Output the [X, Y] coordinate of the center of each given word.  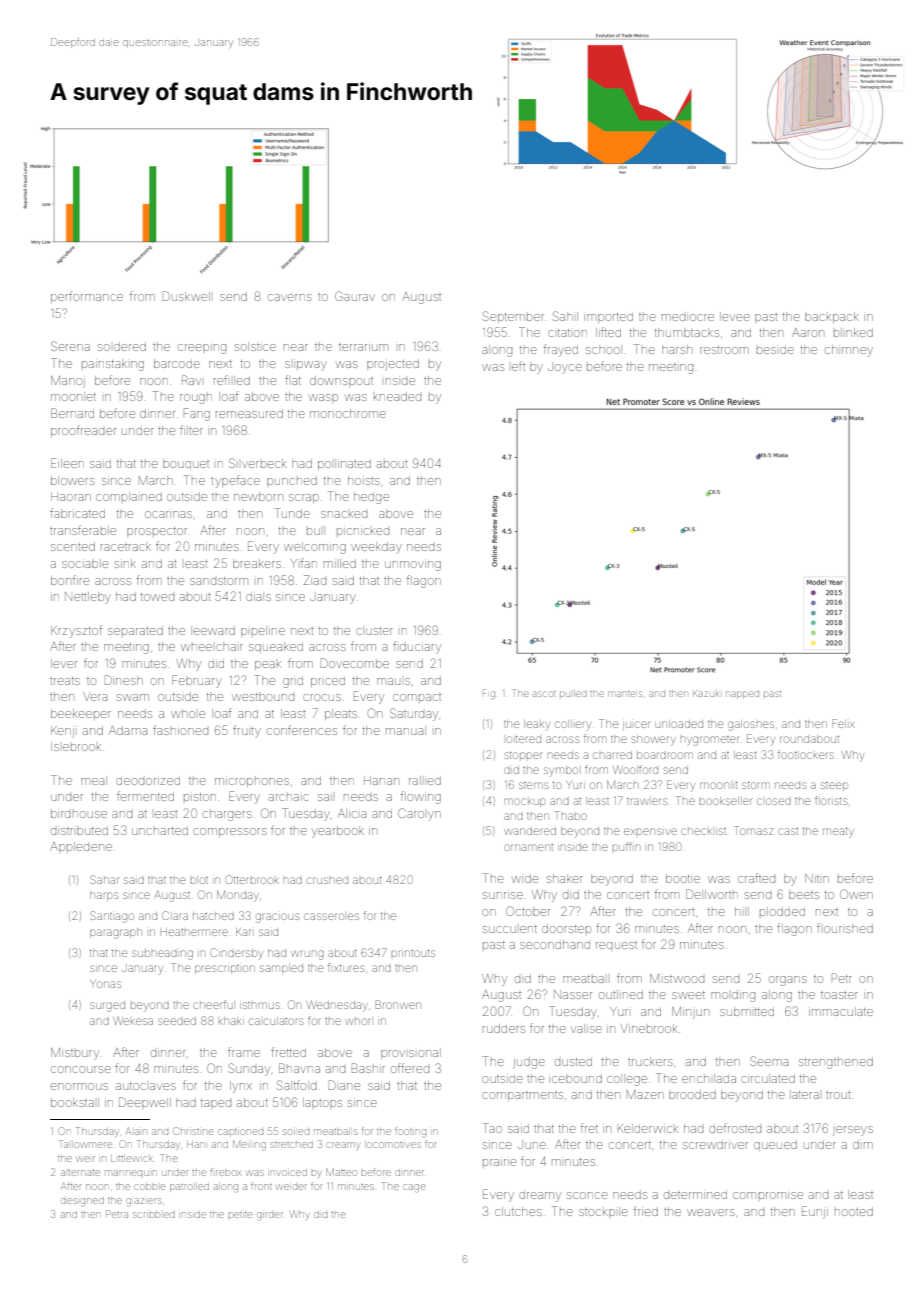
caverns [290, 297]
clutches [518, 1211]
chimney [849, 351]
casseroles [331, 916]
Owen [856, 894]
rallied [425, 780]
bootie [683, 878]
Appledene [81, 847]
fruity [247, 731]
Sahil [565, 316]
